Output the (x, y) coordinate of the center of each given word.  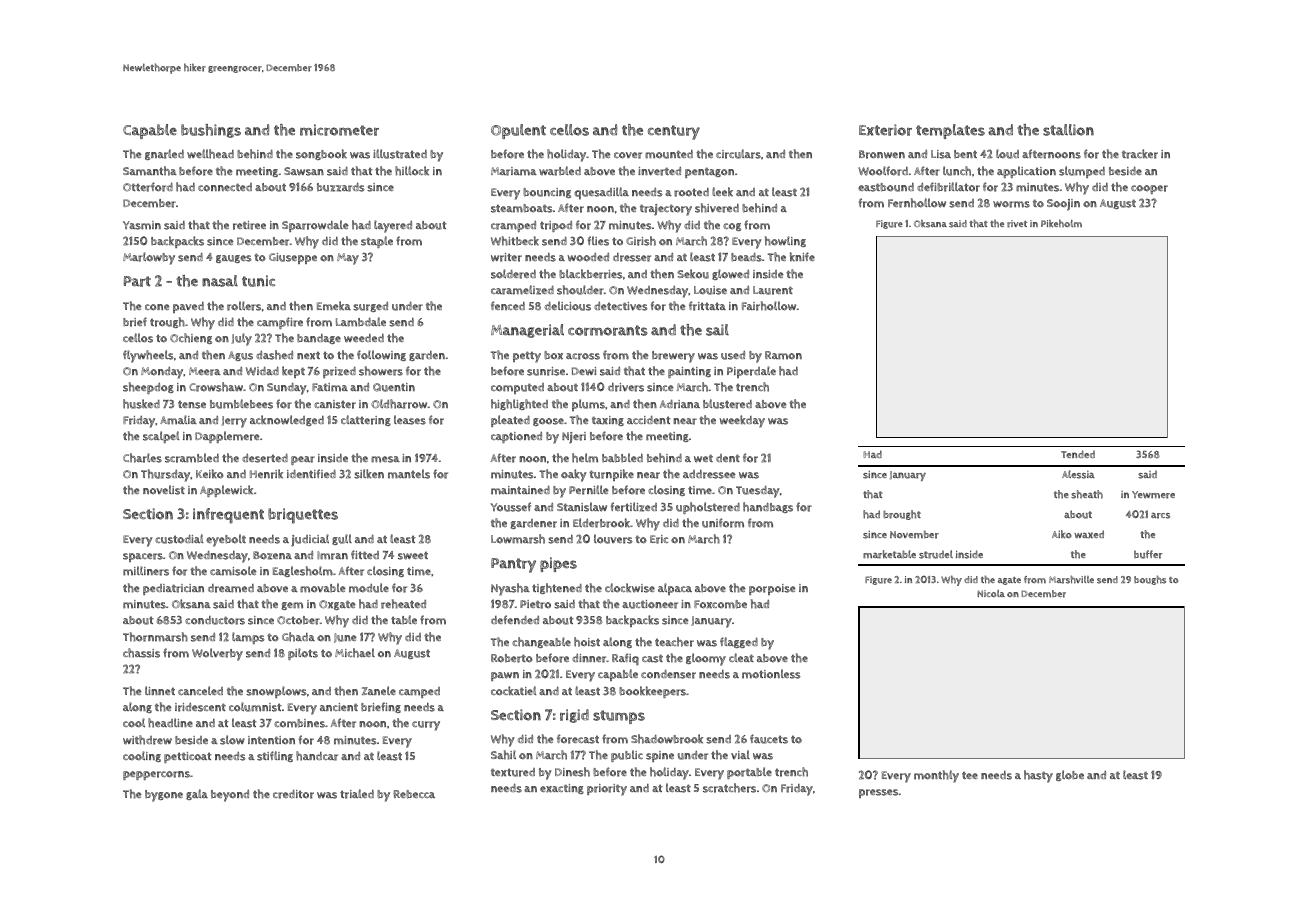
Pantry (513, 565)
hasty (1038, 776)
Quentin (394, 387)
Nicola (991, 593)
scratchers (729, 788)
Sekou (693, 274)
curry (426, 726)
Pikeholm (1061, 223)
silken (369, 474)
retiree (249, 225)
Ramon (783, 355)
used (733, 355)
